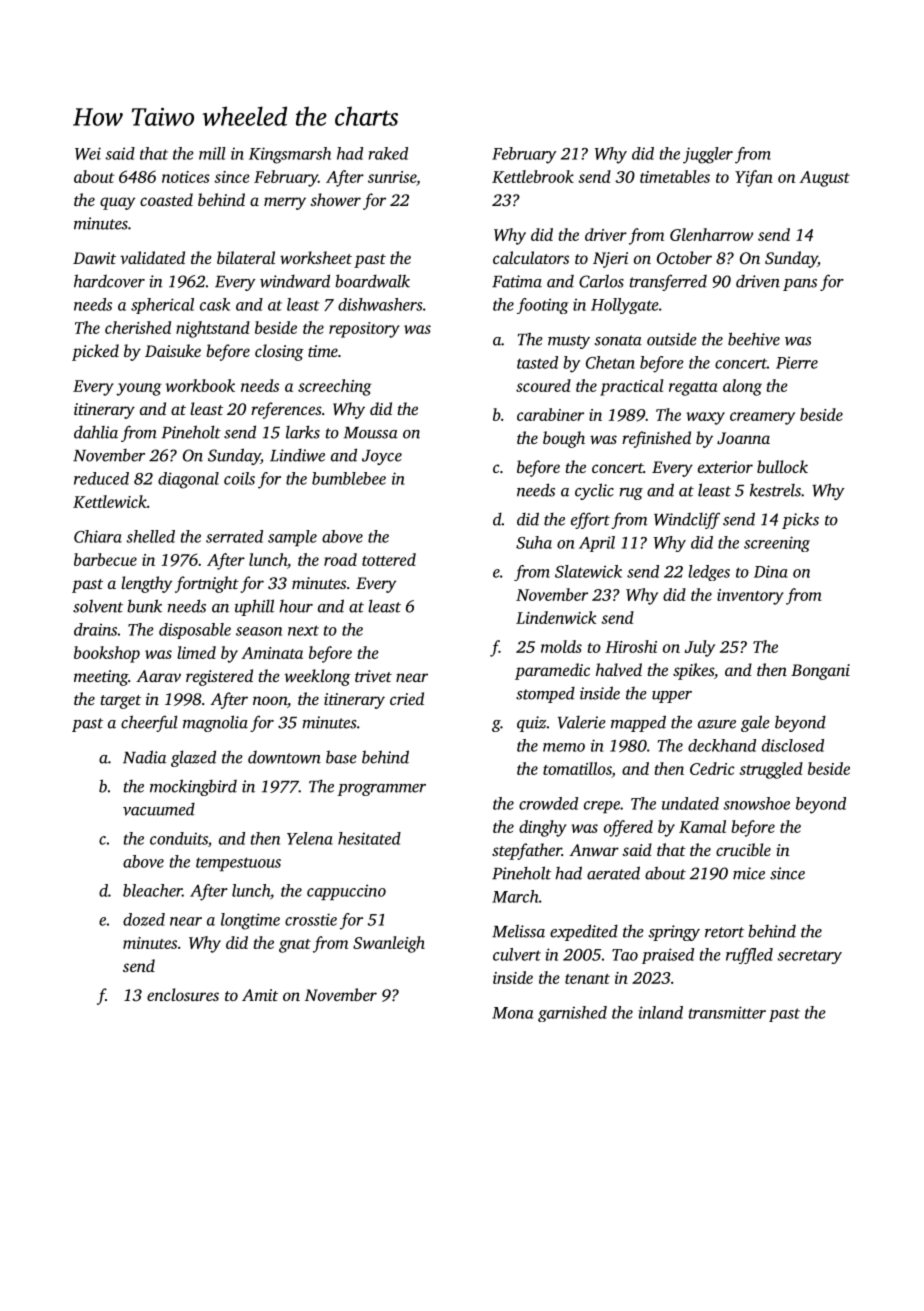  Describe the element at coordinates (183, 994) in the screenshot. I see `enclosures` at that location.
